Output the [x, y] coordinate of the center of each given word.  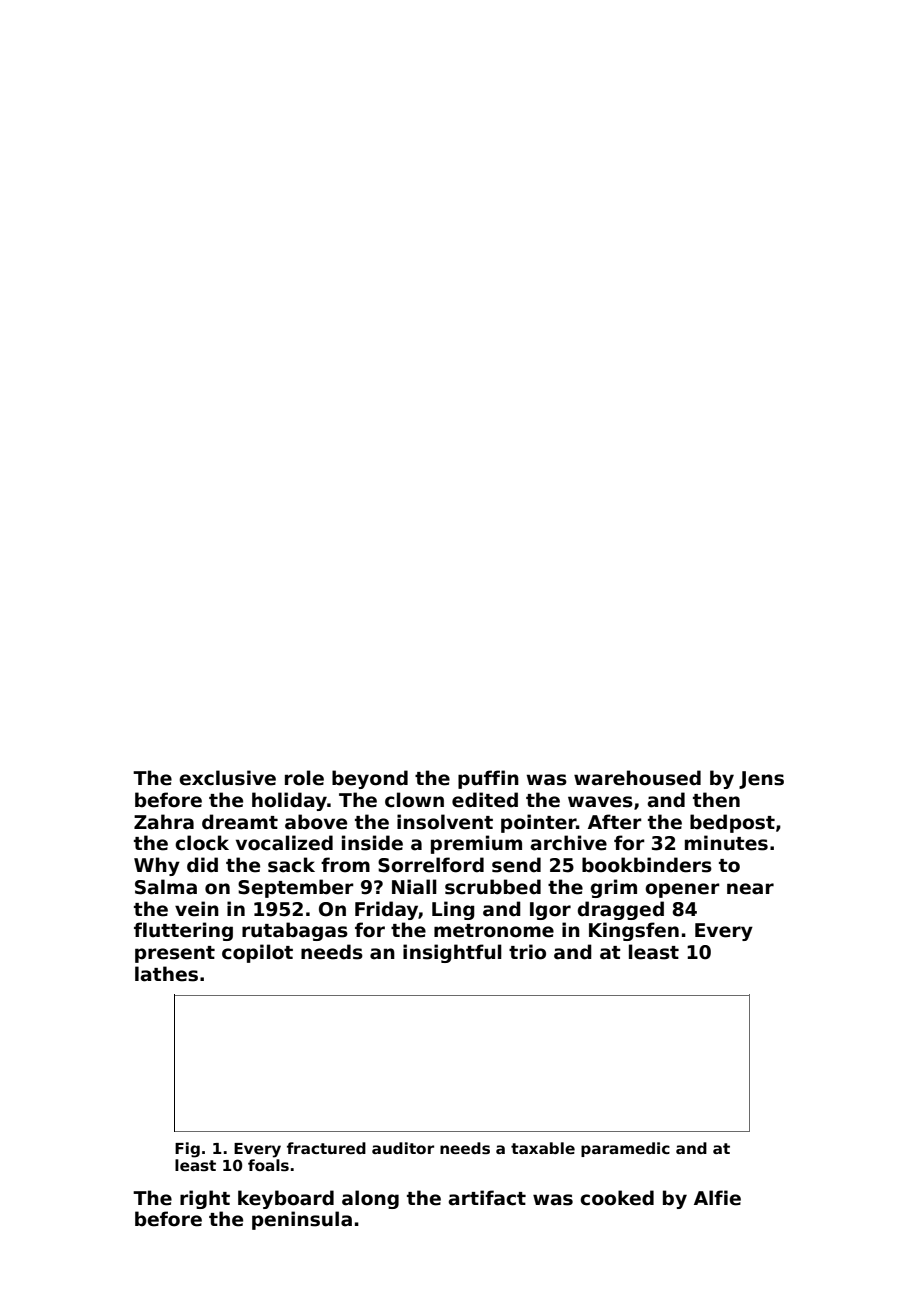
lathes [166, 974]
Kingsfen [634, 931]
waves [600, 802]
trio [527, 952]
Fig [187, 1150]
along [370, 1199]
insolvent [445, 822]
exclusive [227, 778]
